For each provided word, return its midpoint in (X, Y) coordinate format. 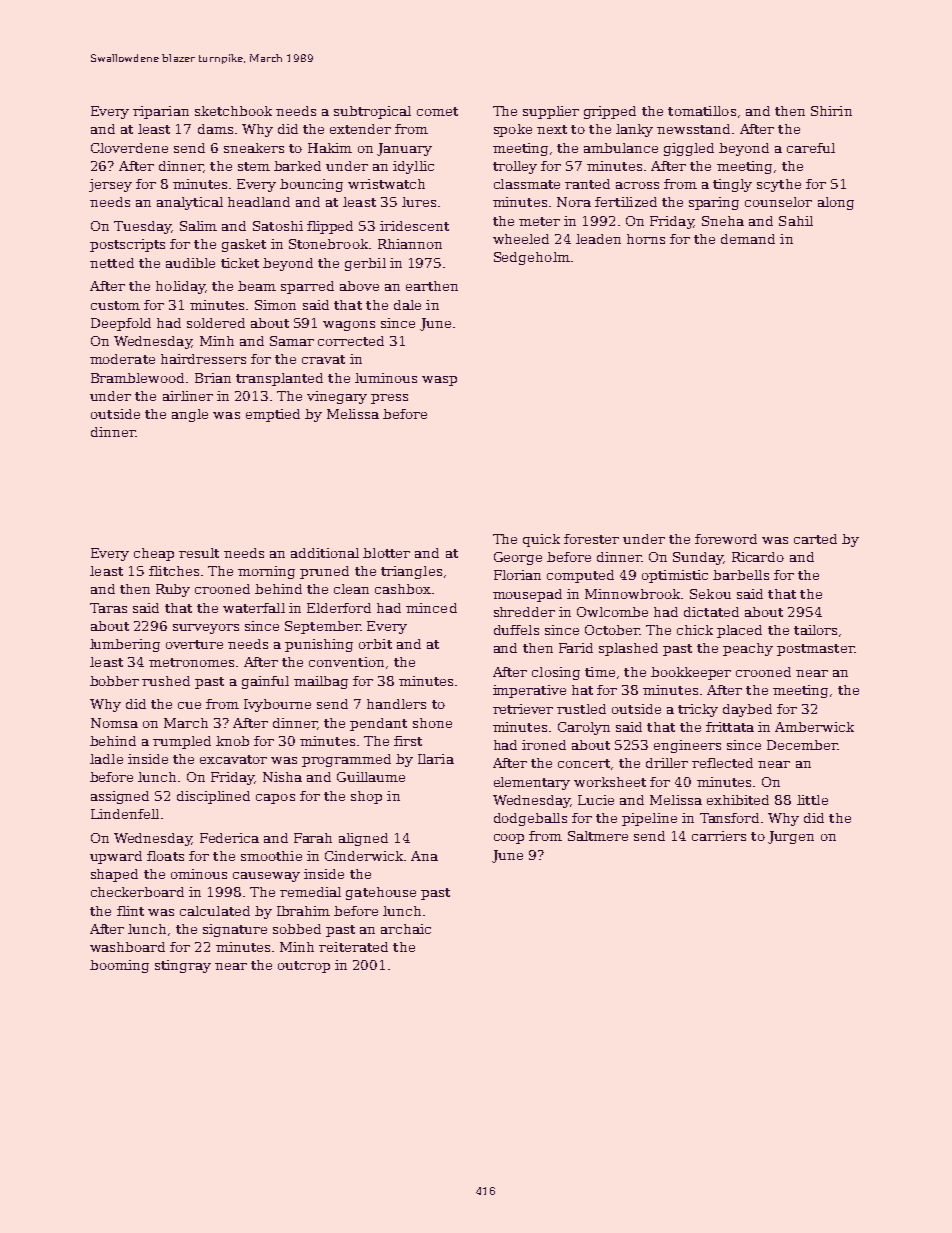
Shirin (831, 111)
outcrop (304, 967)
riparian (161, 112)
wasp (439, 381)
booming (119, 966)
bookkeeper (691, 673)
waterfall (254, 608)
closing (556, 673)
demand (748, 239)
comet (437, 111)
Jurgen (791, 837)
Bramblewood (137, 378)
